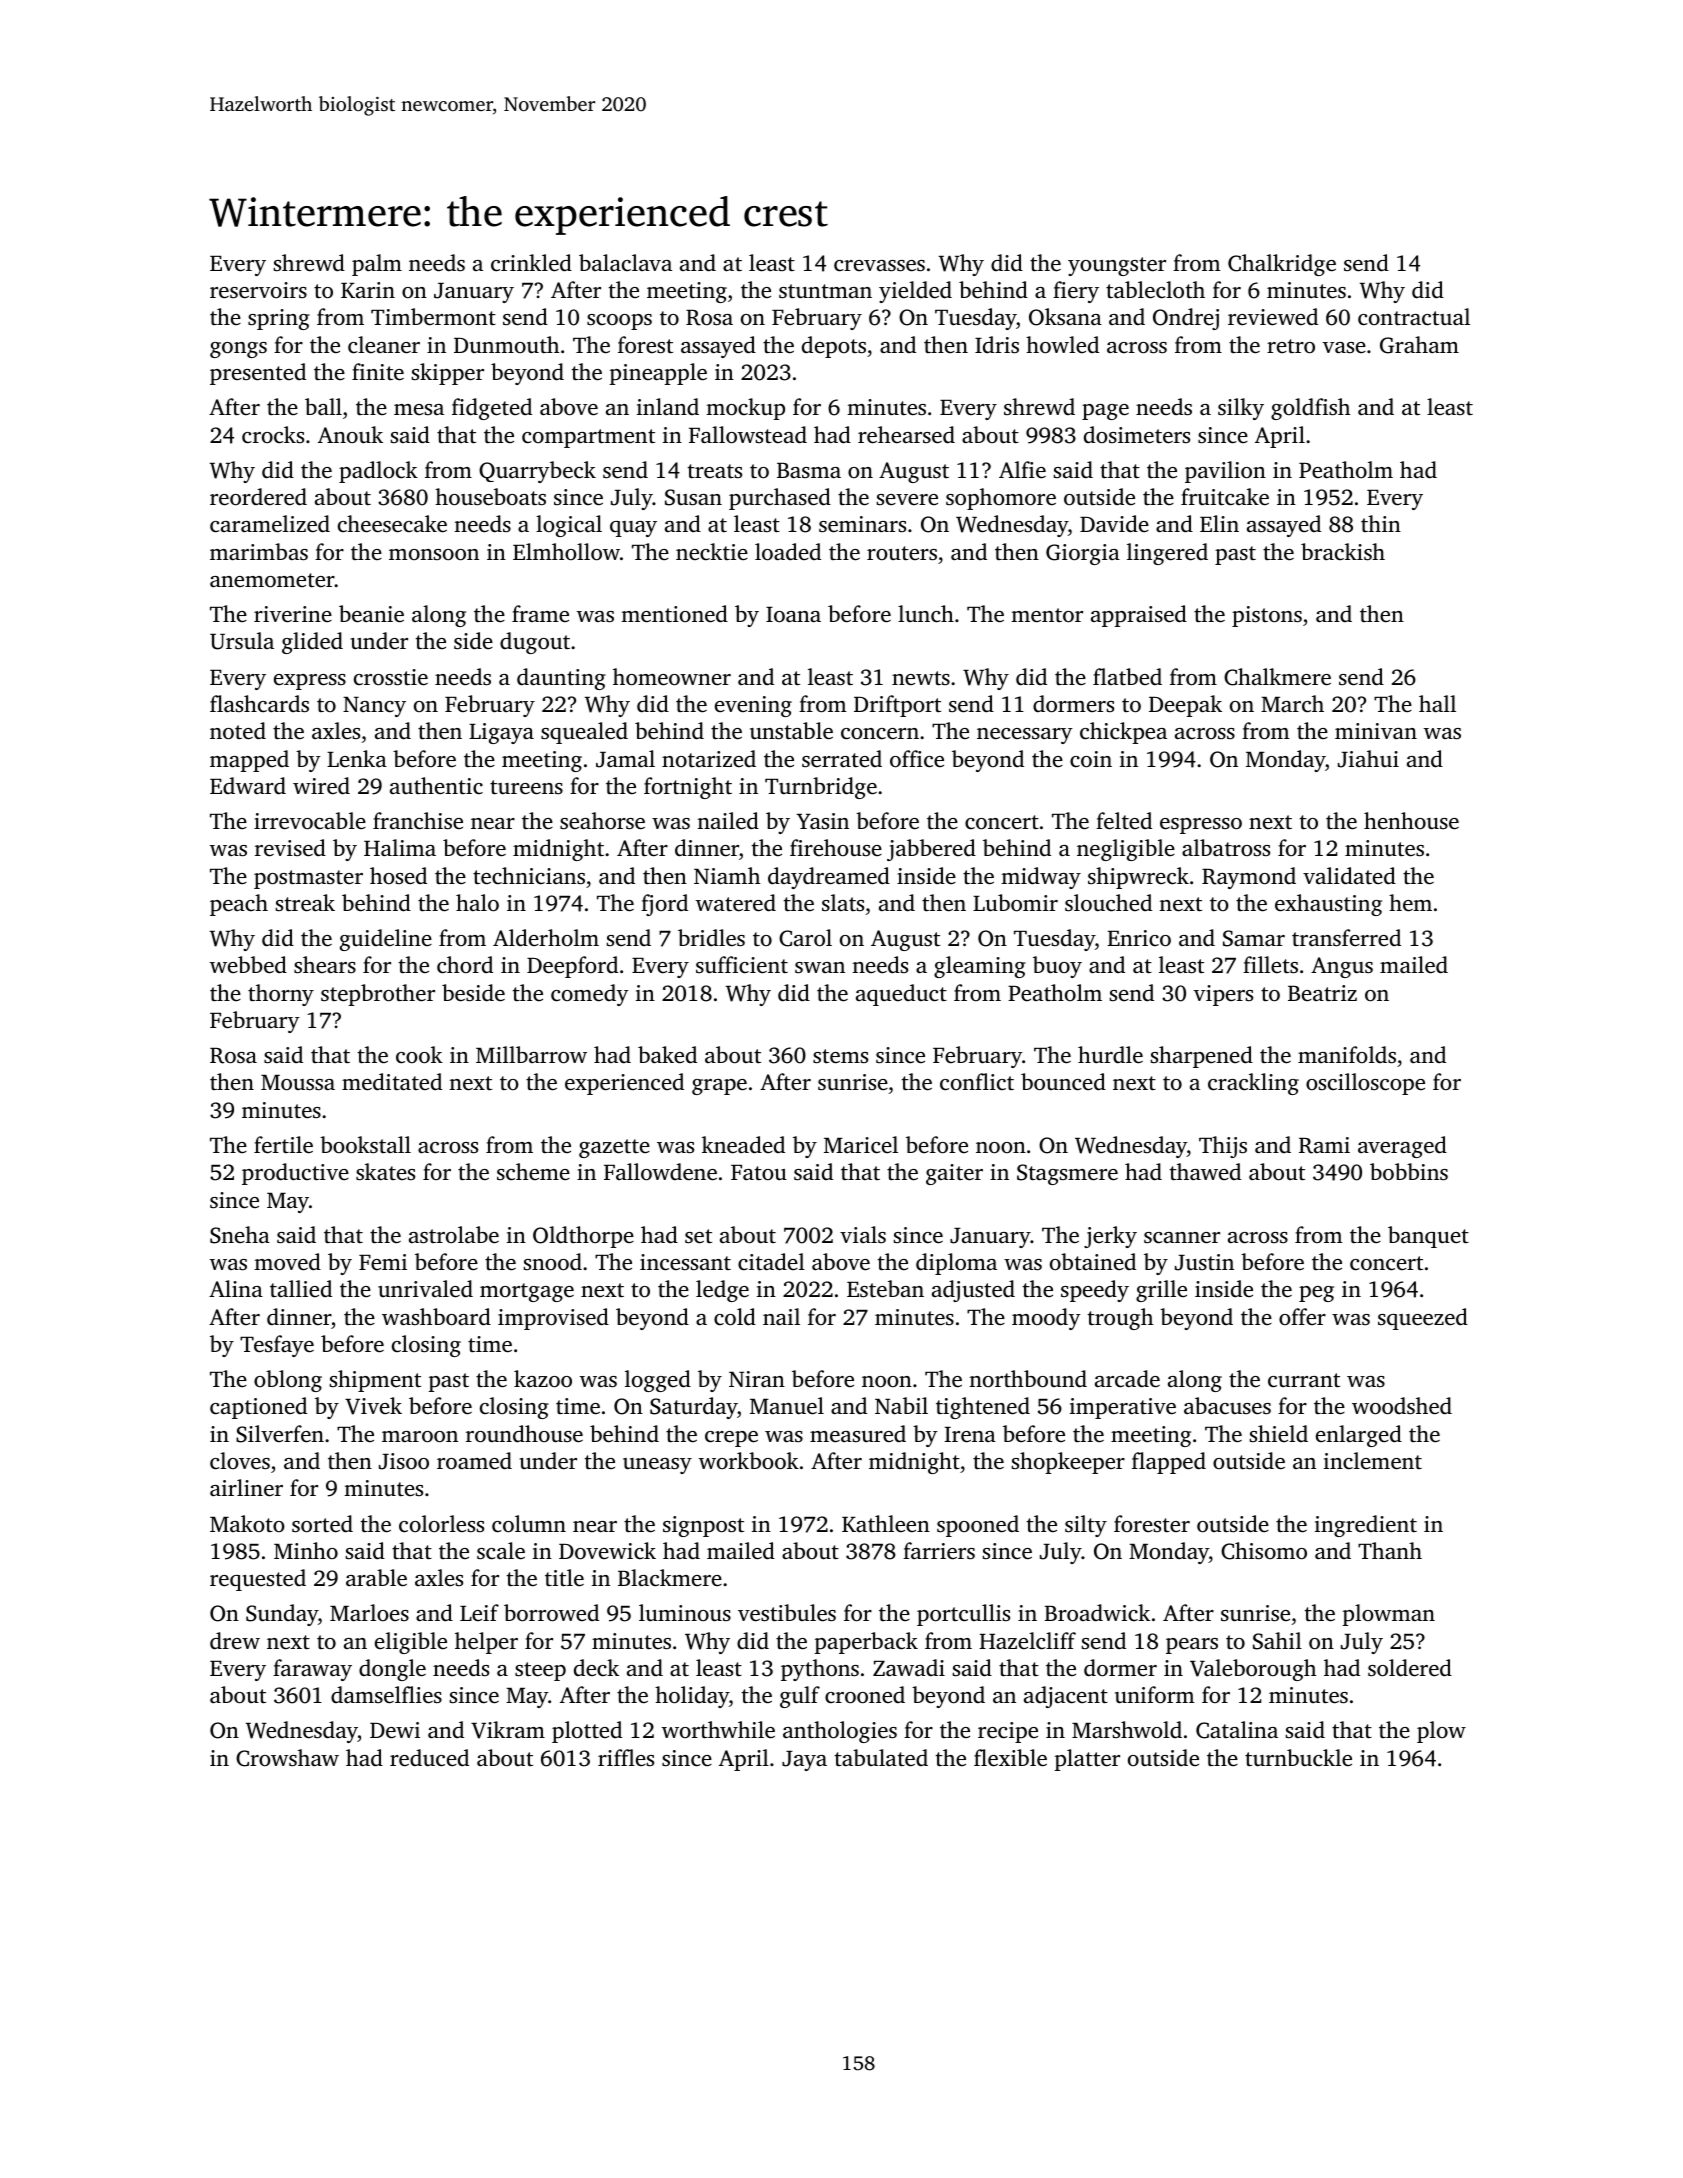 The width and height of the document is (1683, 2178). What do you see at coordinates (1310, 409) in the document?
I see `goldfish` at bounding box center [1310, 409].
